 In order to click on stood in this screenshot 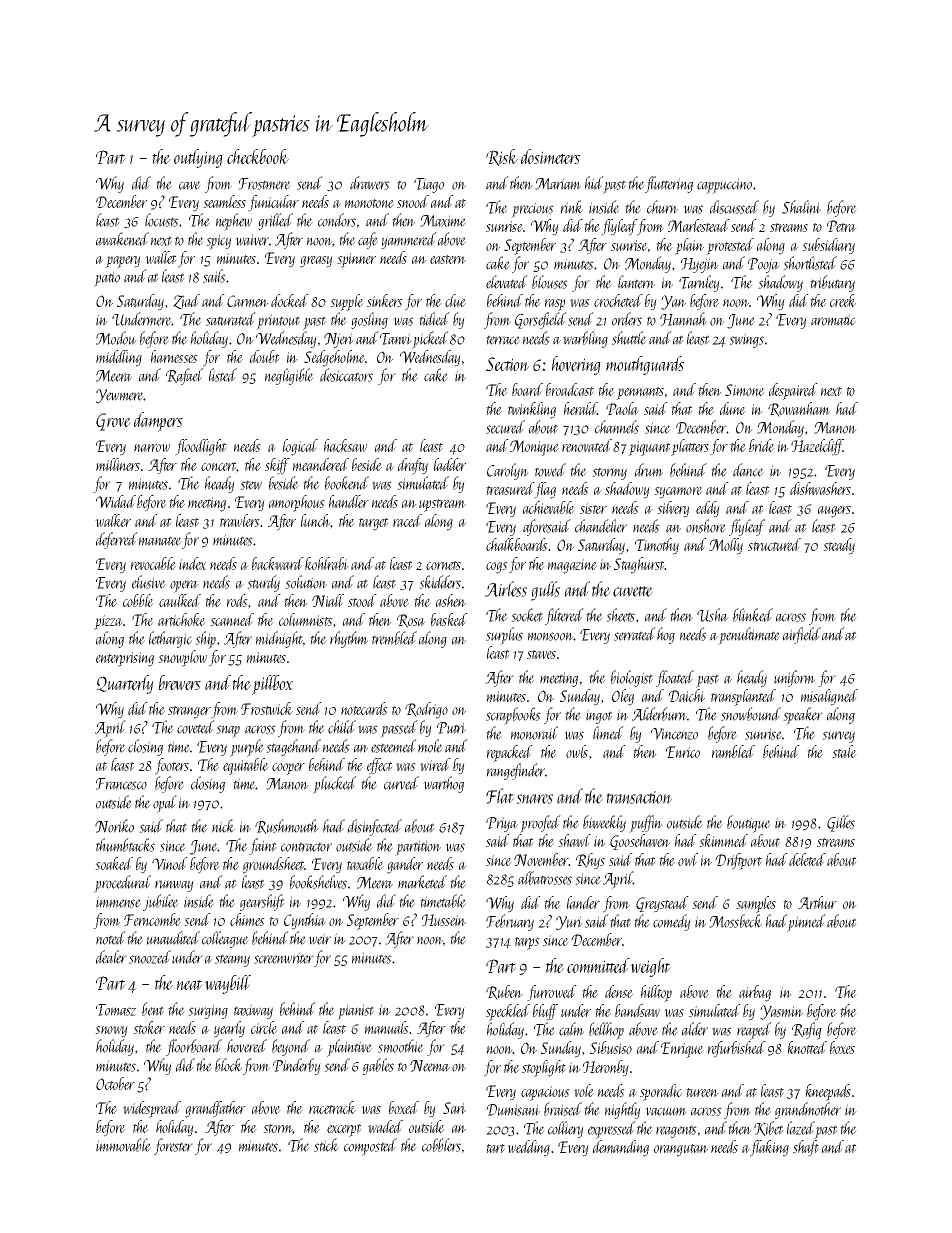, I will do `click(362, 600)`.
